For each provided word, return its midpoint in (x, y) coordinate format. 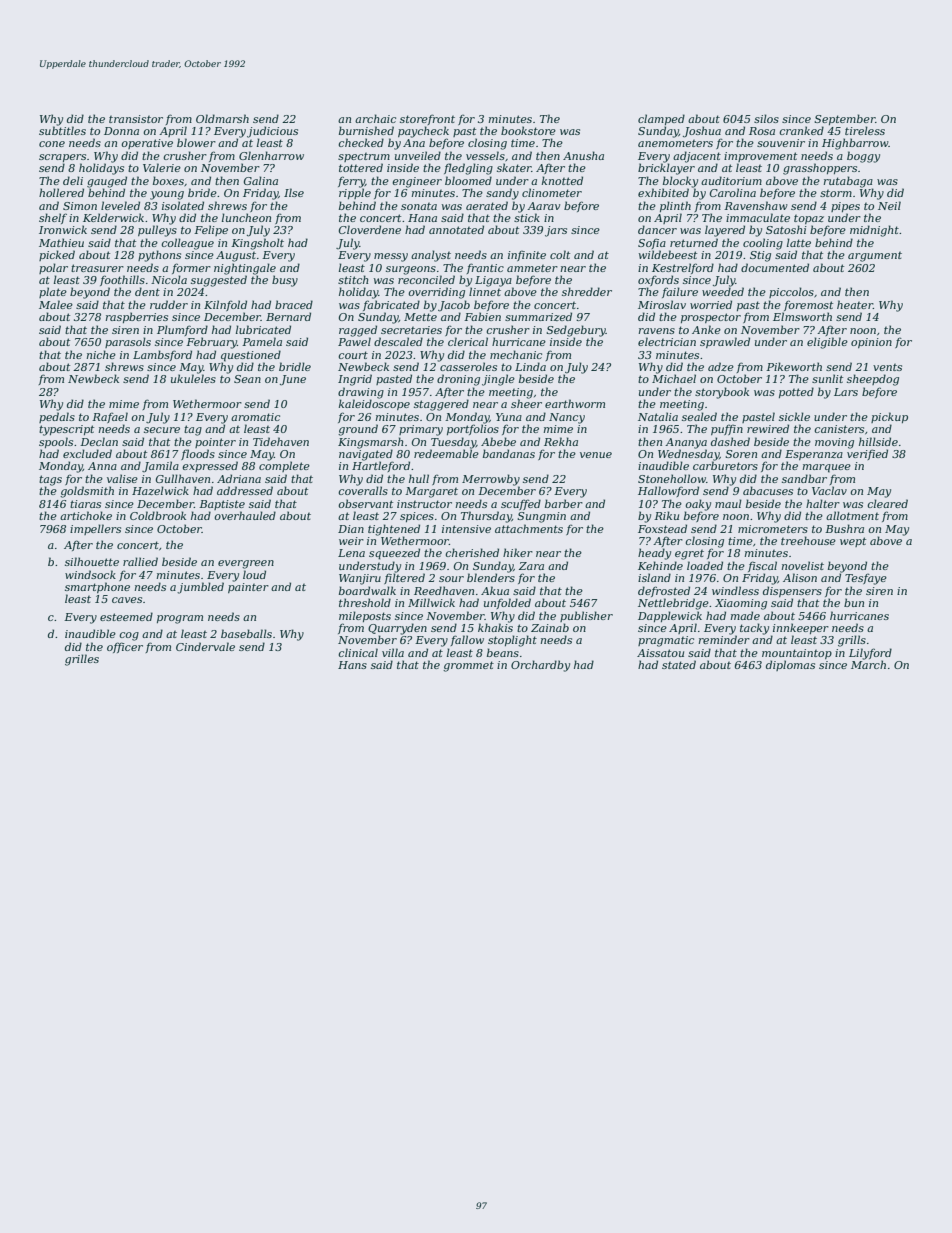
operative (147, 144)
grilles (82, 660)
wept (853, 542)
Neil (889, 205)
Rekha (561, 441)
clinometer (552, 192)
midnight (874, 231)
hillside (878, 441)
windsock (90, 574)
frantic (485, 268)
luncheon (246, 217)
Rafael (110, 417)
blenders (491, 577)
